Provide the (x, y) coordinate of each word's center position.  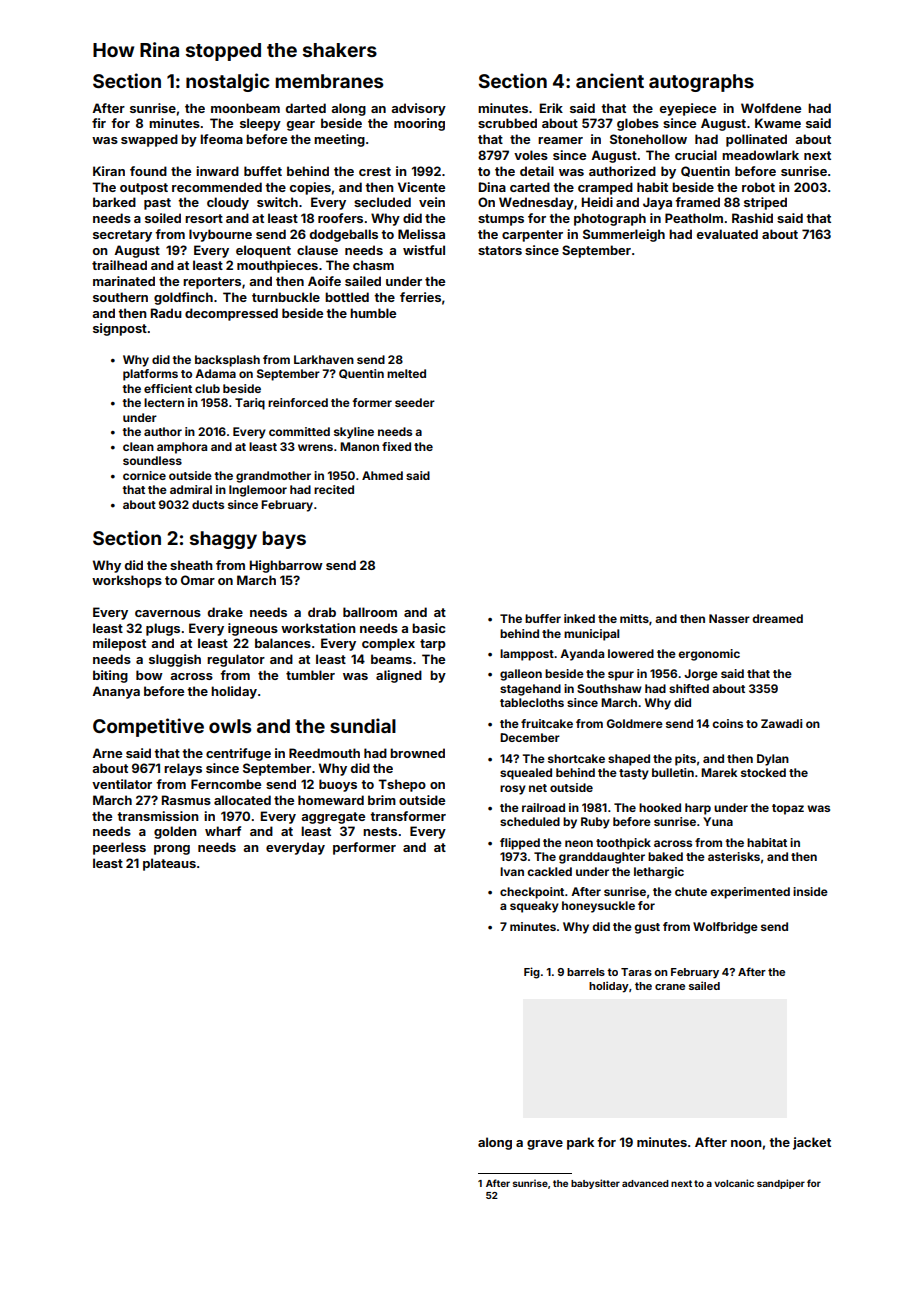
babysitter (595, 1184)
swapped (149, 140)
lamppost (527, 655)
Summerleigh (624, 235)
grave (545, 1145)
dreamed (777, 618)
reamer (560, 140)
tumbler (310, 675)
